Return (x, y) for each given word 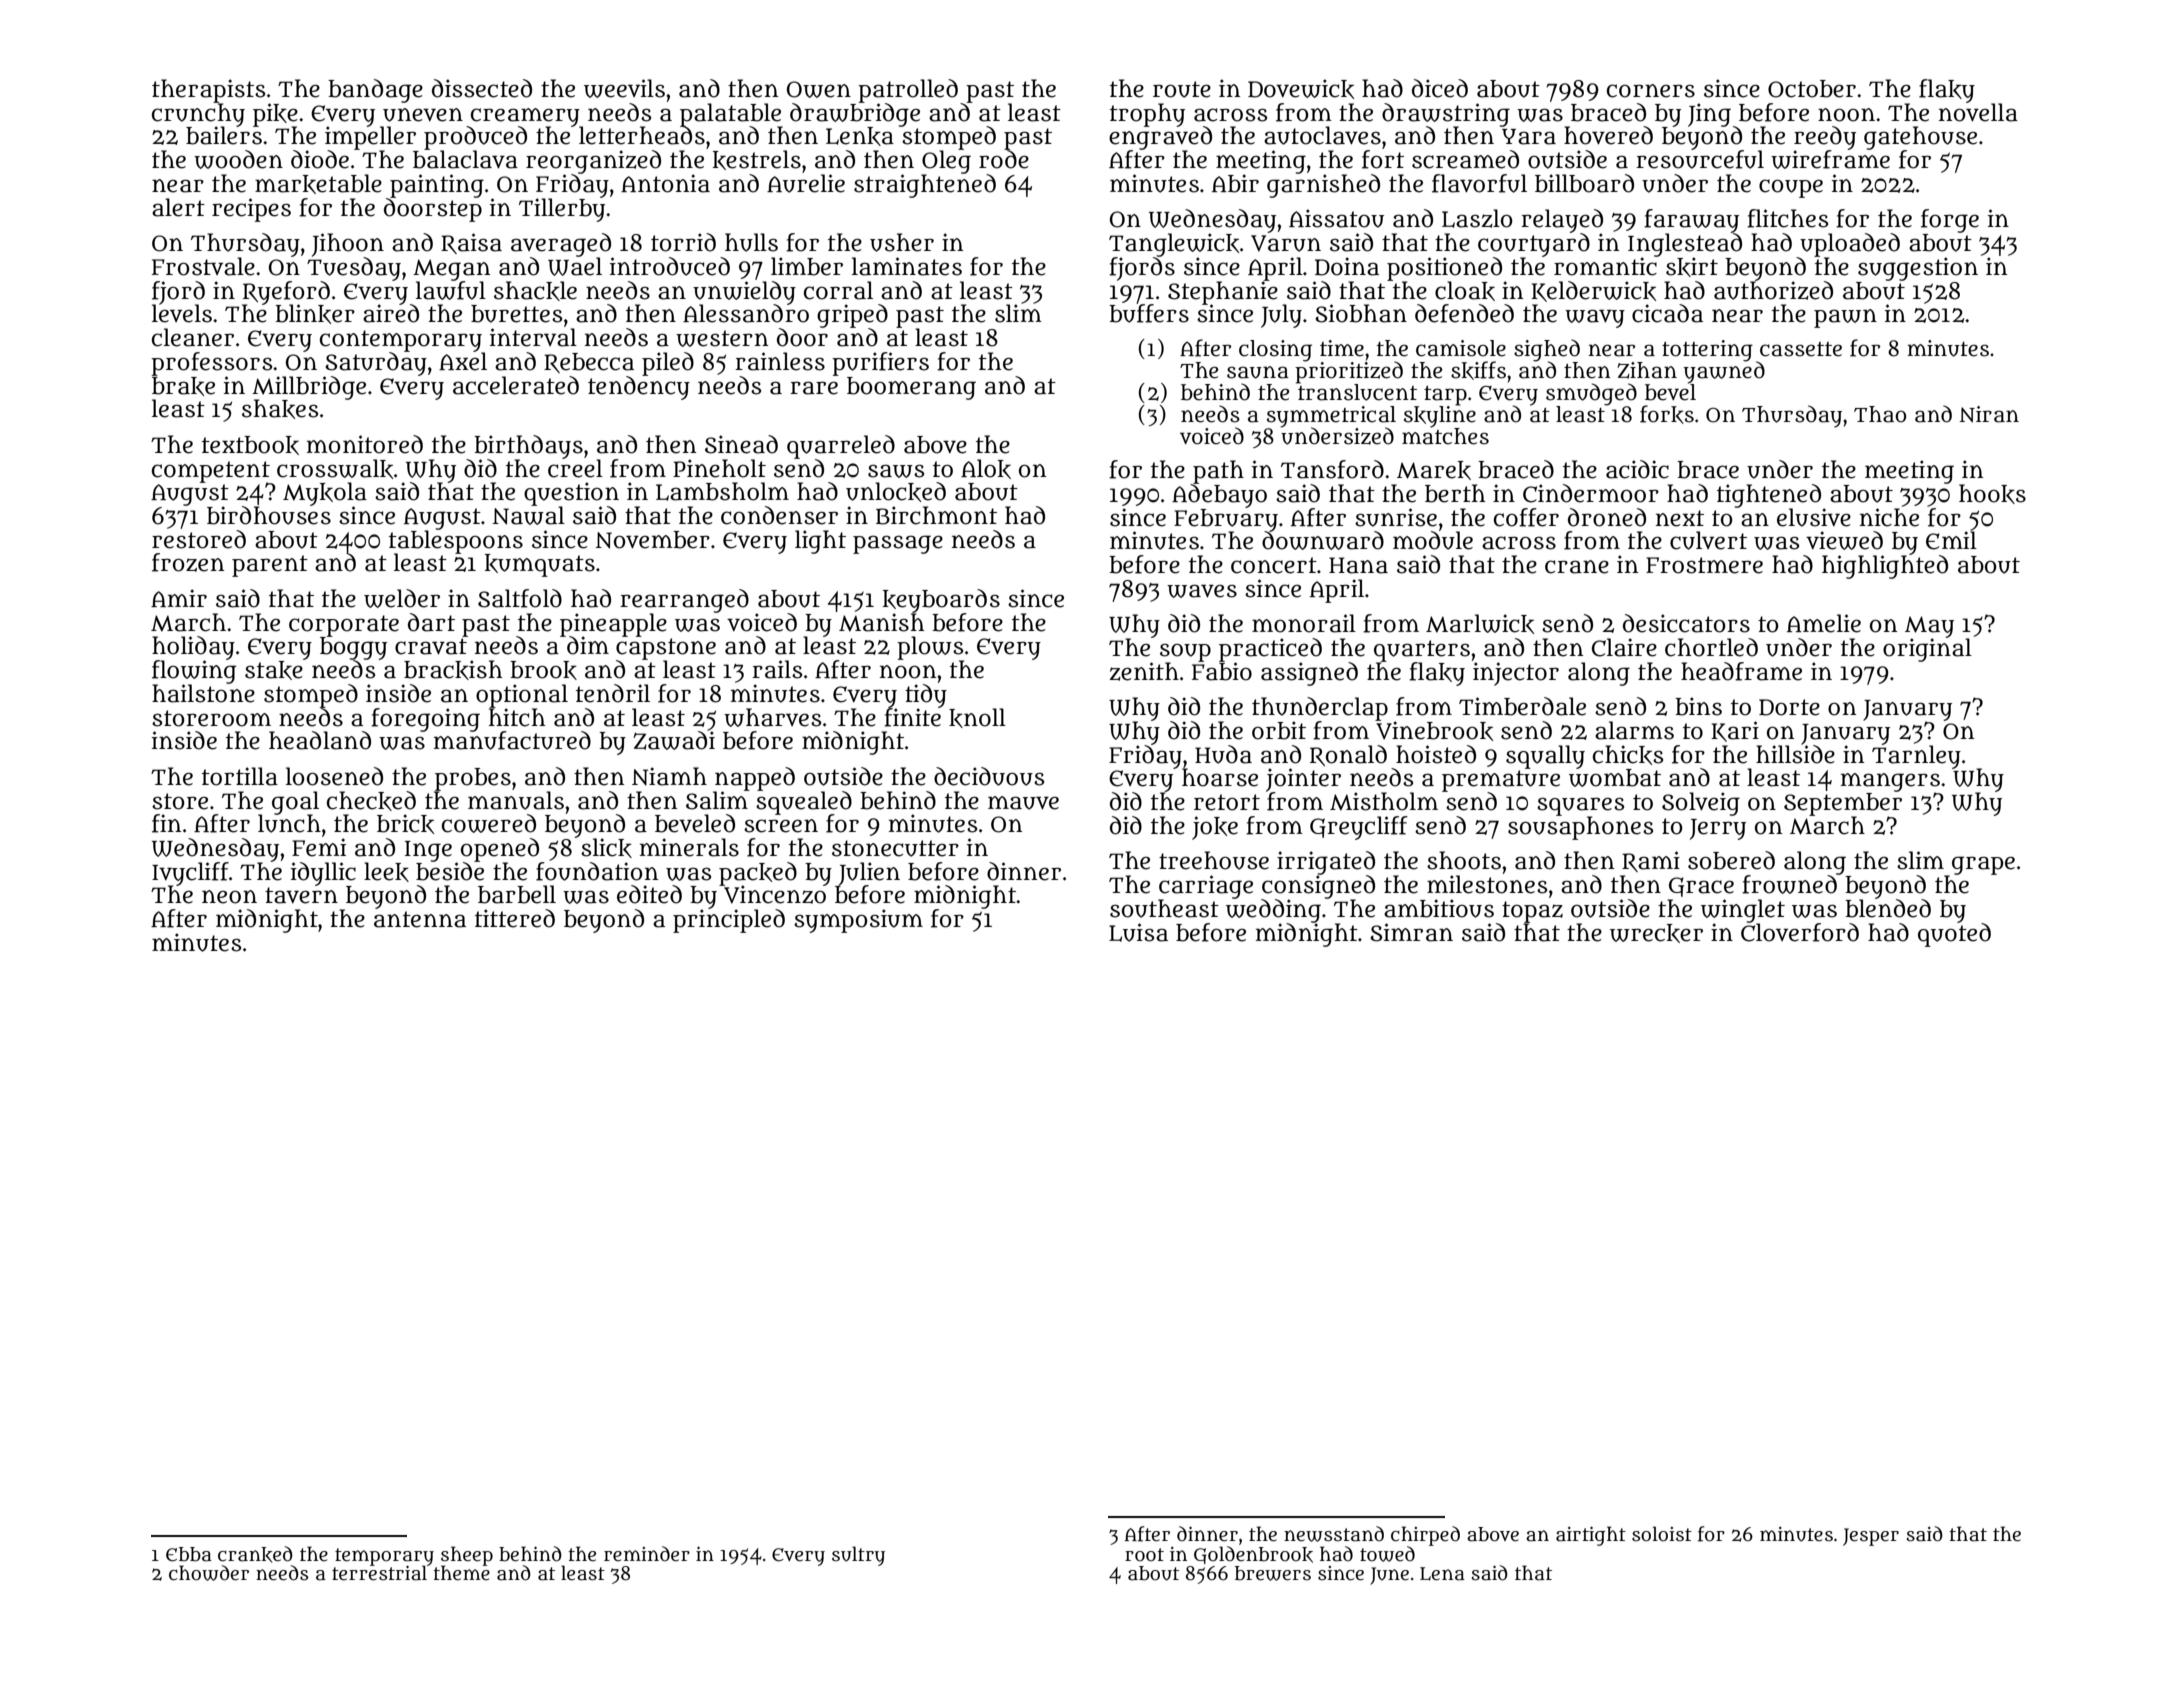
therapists (208, 91)
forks (1667, 414)
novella (1978, 112)
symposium (858, 921)
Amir (179, 598)
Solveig (1701, 804)
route (1182, 89)
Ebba (189, 1554)
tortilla (240, 776)
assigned (1309, 674)
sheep (467, 1556)
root (1144, 1554)
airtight (1591, 1536)
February (1226, 520)
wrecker (1656, 933)
